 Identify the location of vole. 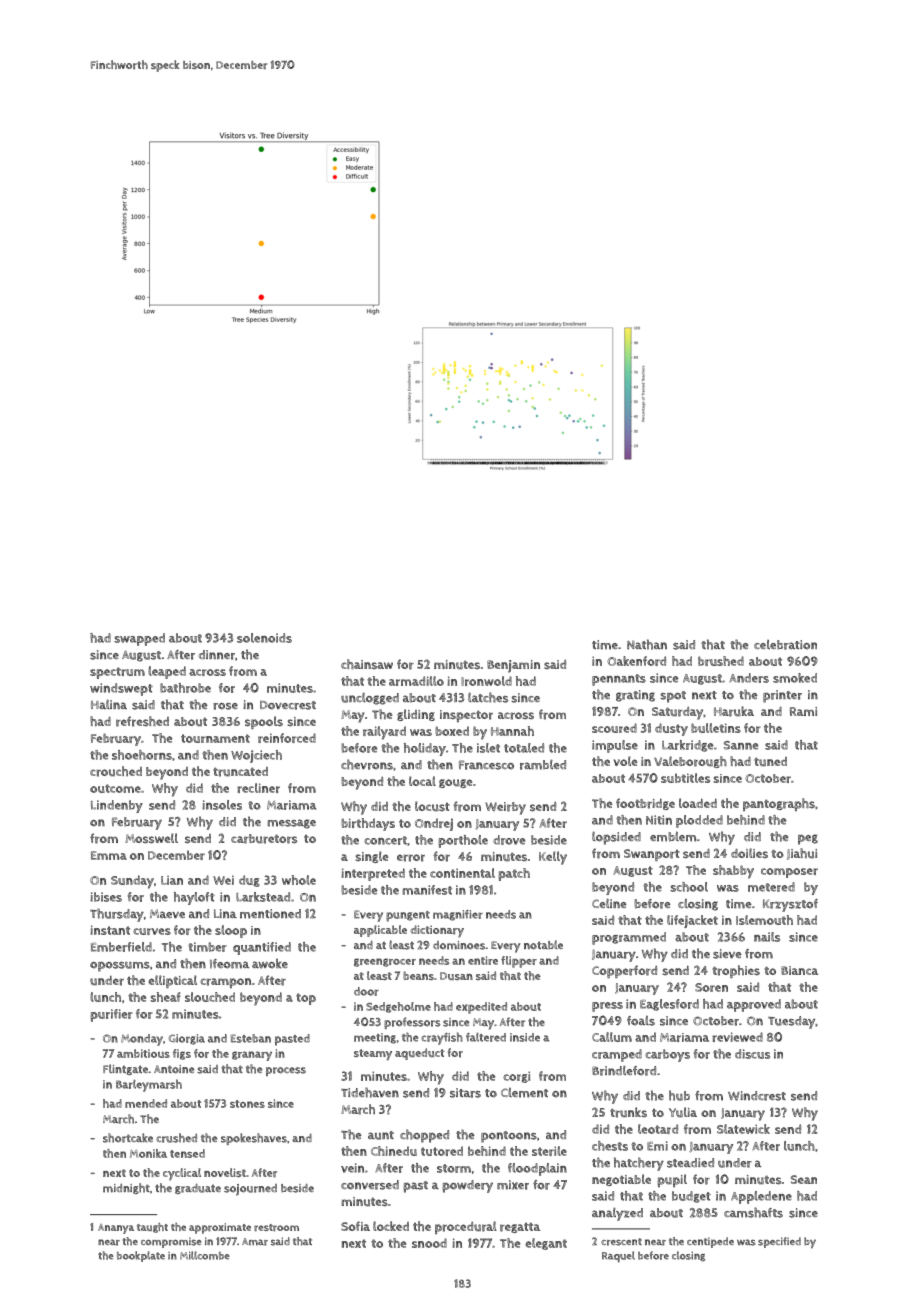
(625, 761).
